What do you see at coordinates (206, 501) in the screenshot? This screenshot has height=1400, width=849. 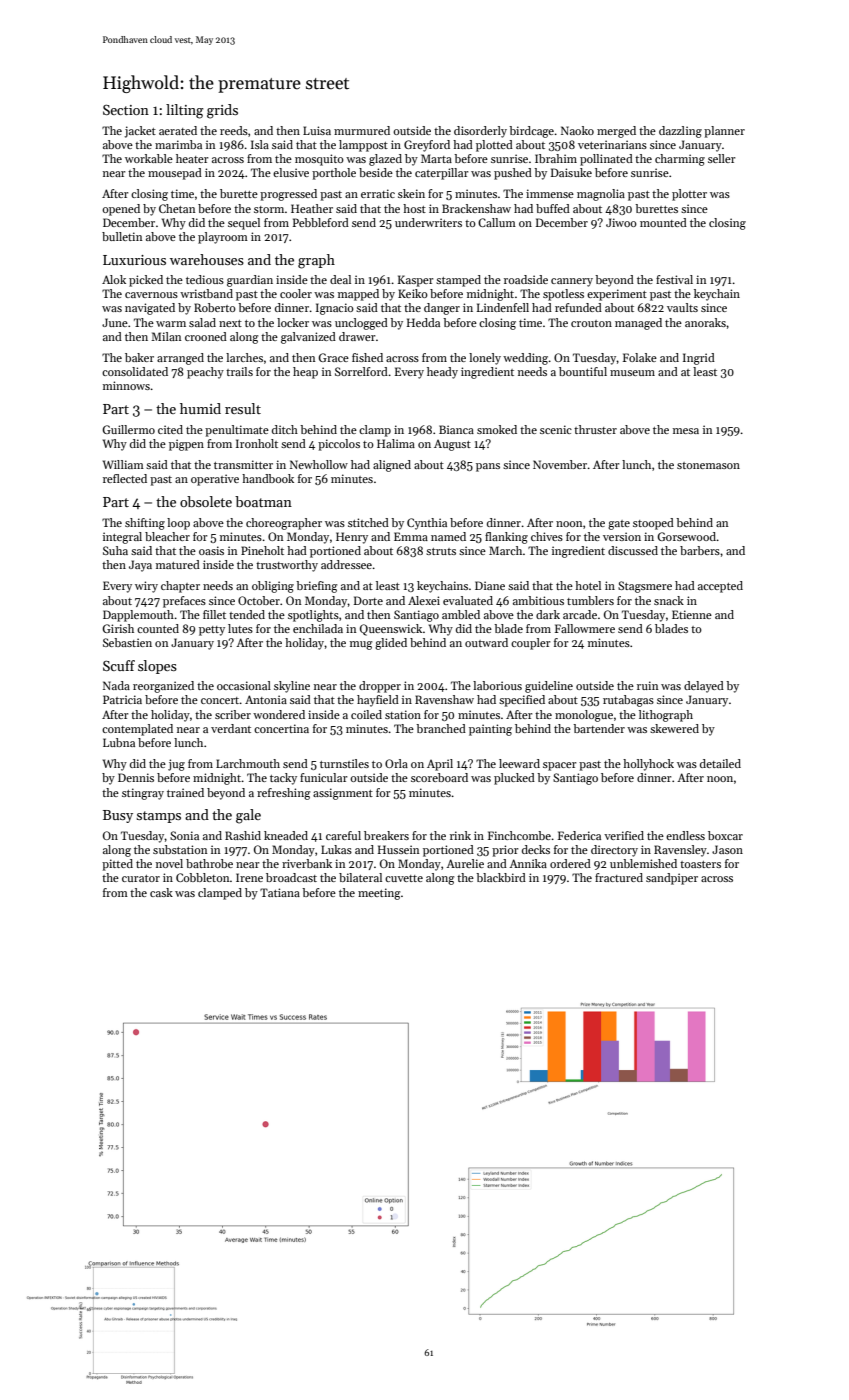 I see `obsolete` at bounding box center [206, 501].
